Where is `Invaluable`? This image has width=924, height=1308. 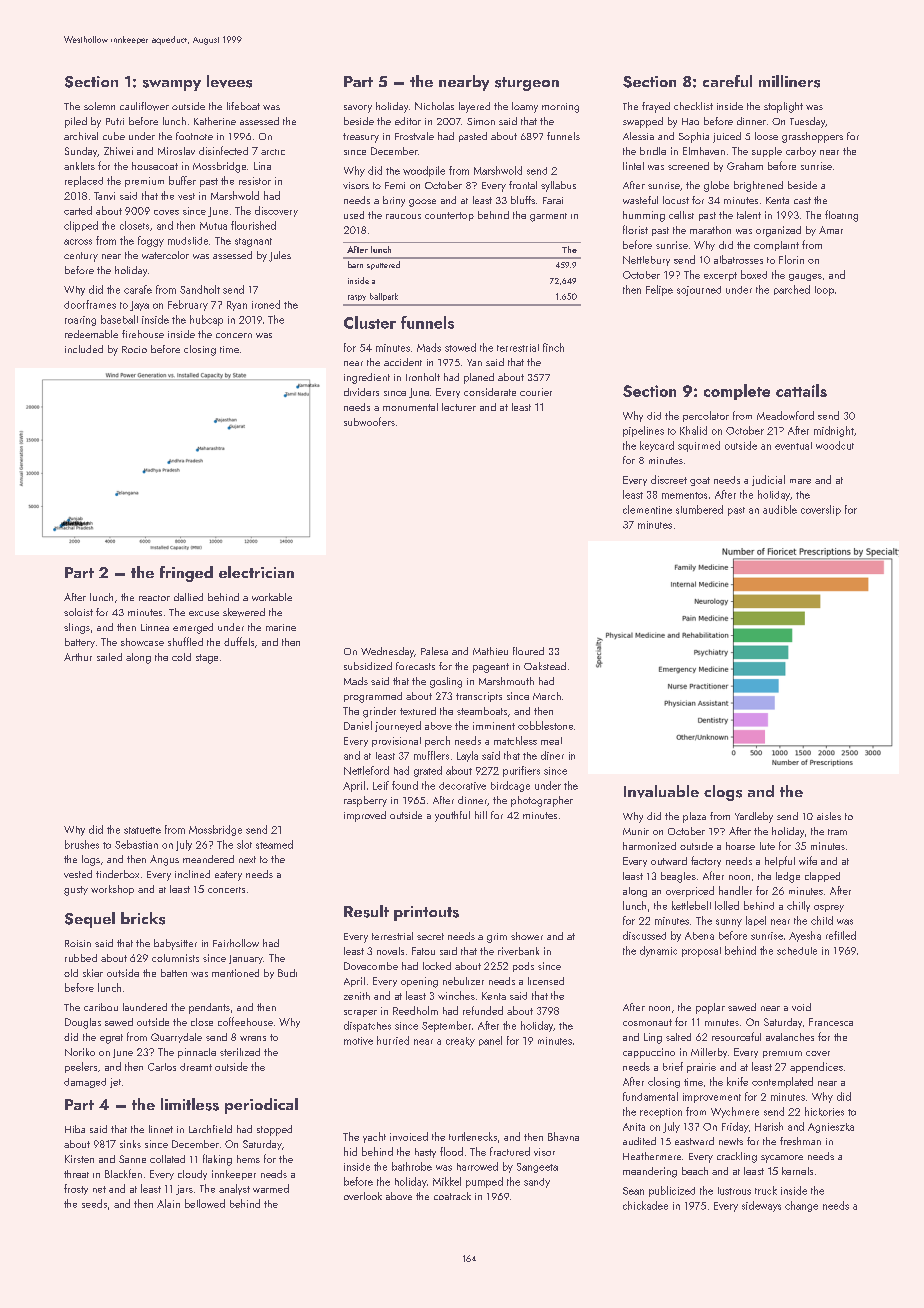
Invaluable is located at coordinates (661, 791).
